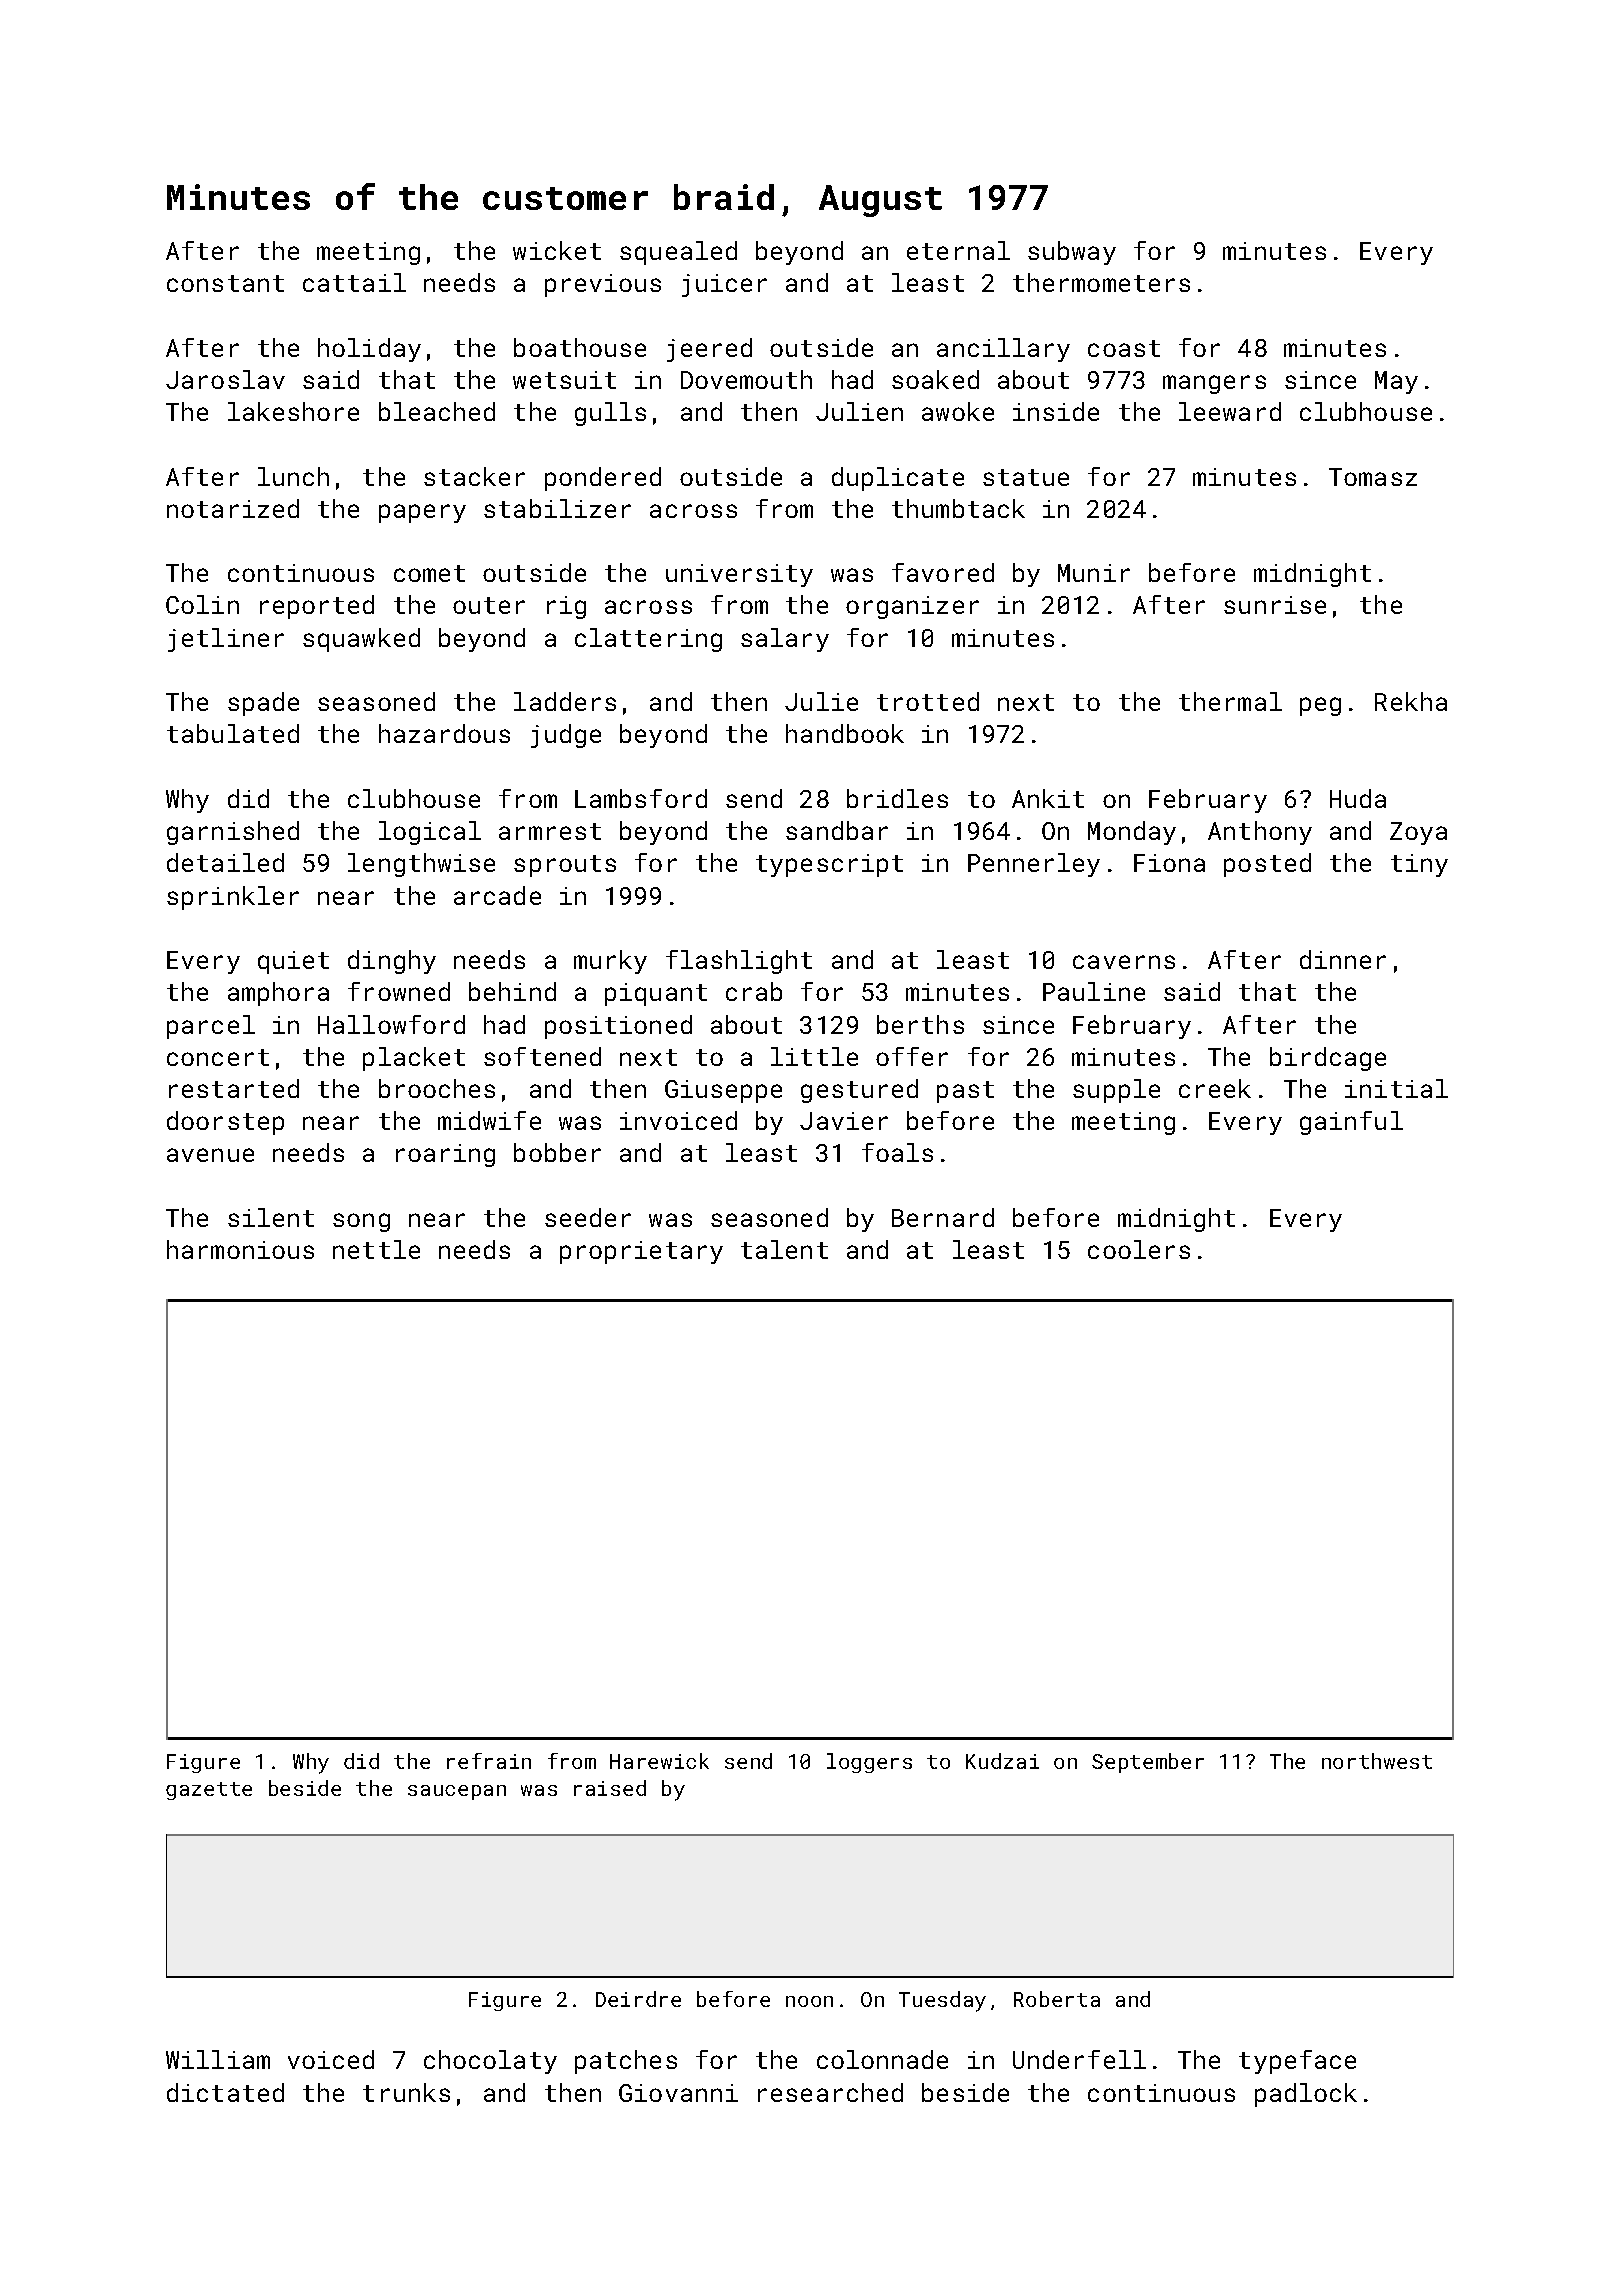  I want to click on constant, so click(225, 283).
